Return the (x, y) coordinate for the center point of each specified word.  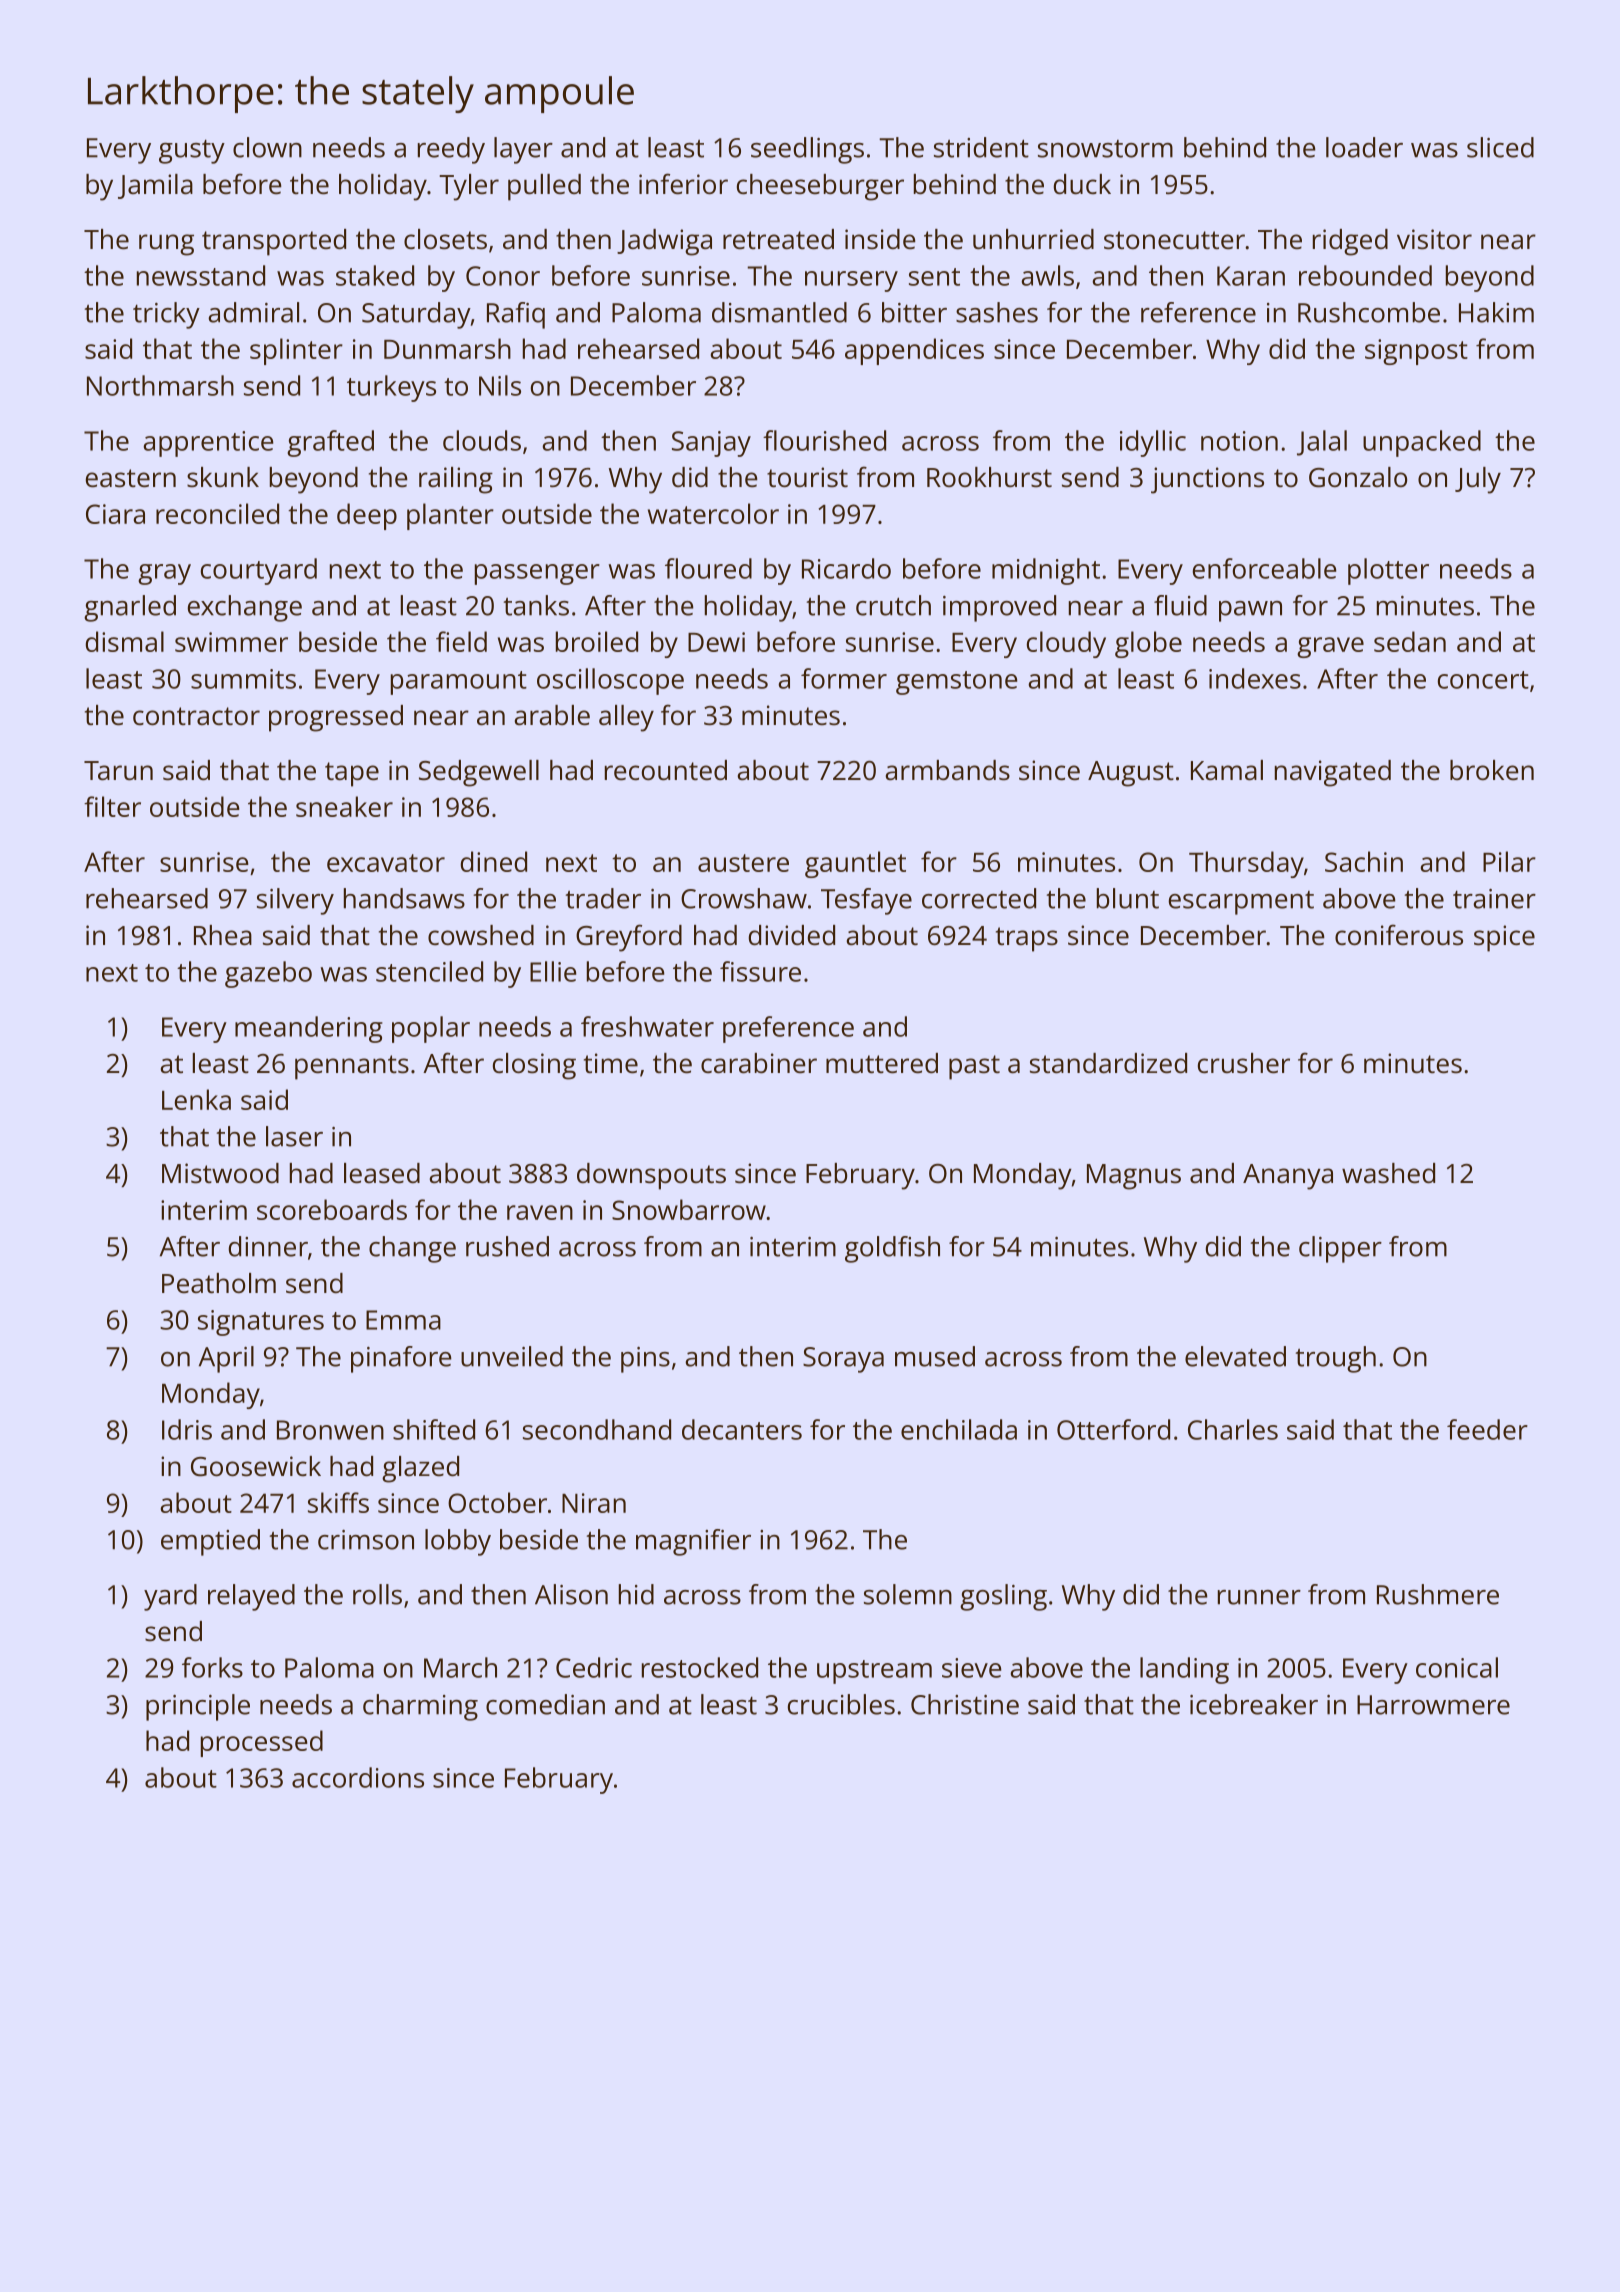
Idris (187, 1429)
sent (934, 277)
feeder (1487, 1429)
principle (198, 1707)
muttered (882, 1063)
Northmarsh (160, 385)
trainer (1494, 899)
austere (743, 863)
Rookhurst (989, 477)
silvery (295, 901)
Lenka (196, 1099)
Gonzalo (1358, 477)
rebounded (1365, 275)
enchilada (959, 1429)
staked (375, 275)
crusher (1244, 1063)
